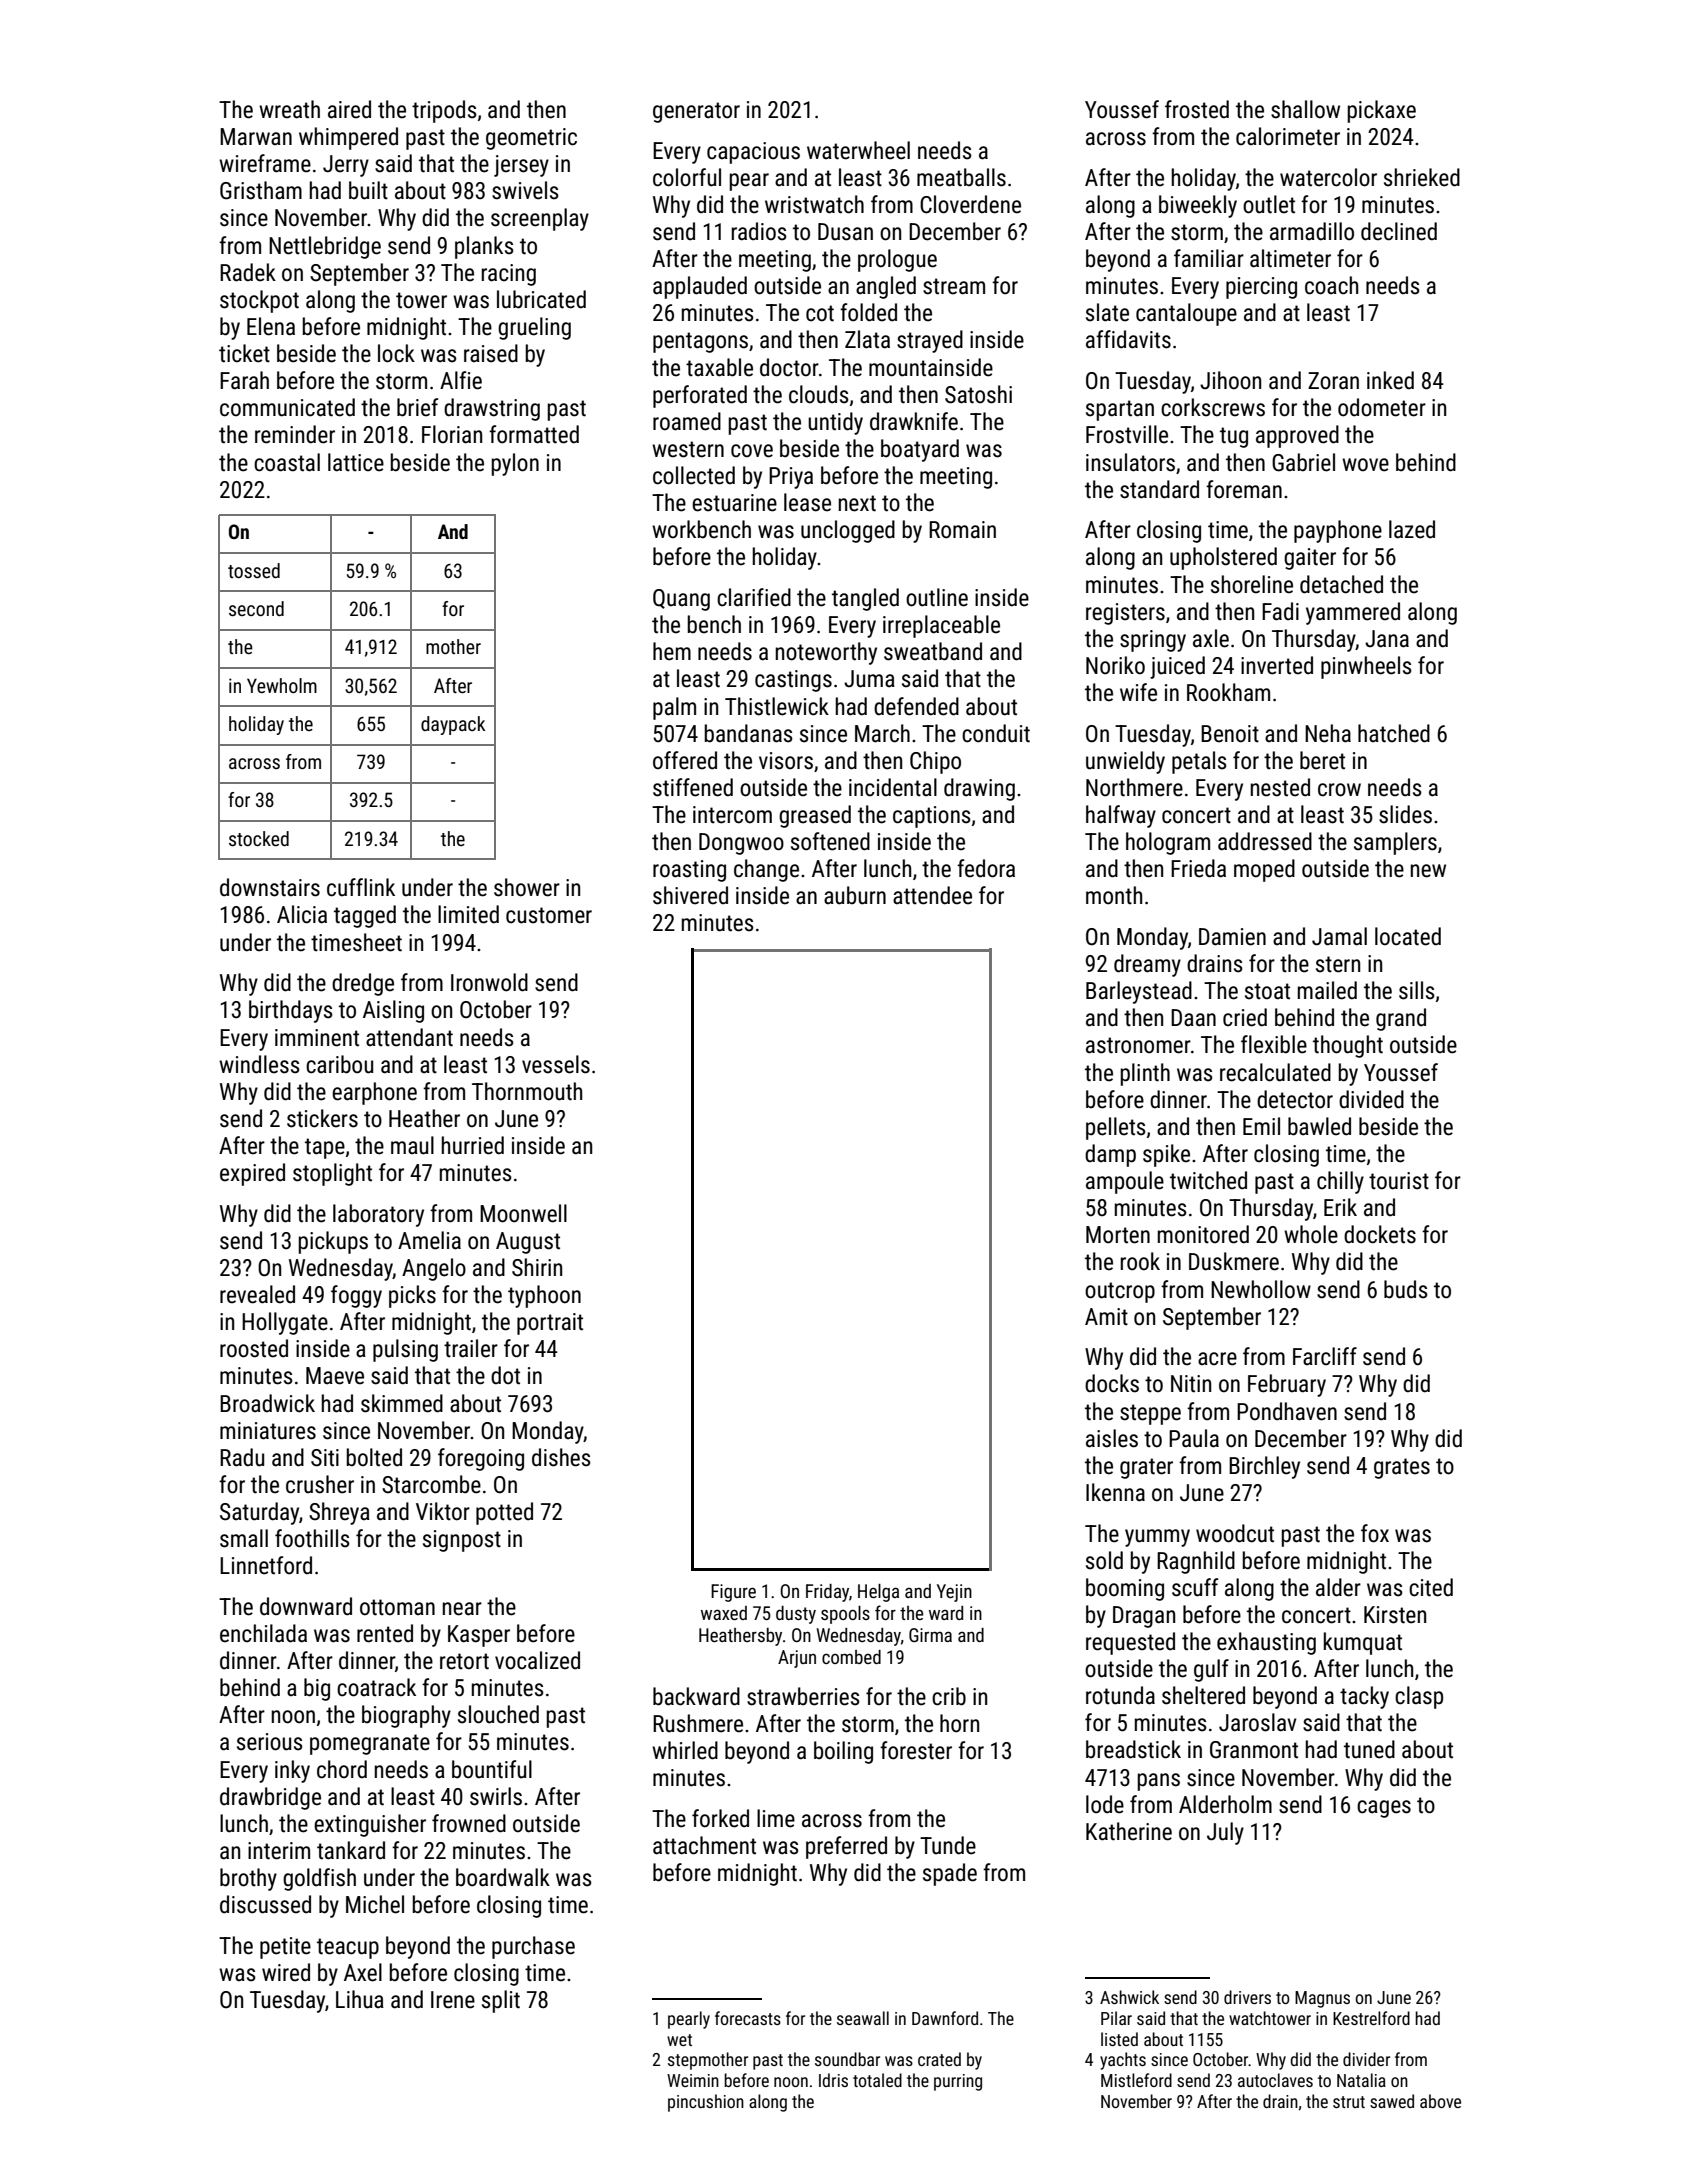 The height and width of the screenshot is (2178, 1683). Describe the element at coordinates (949, 1696) in the screenshot. I see `crib` at that location.
